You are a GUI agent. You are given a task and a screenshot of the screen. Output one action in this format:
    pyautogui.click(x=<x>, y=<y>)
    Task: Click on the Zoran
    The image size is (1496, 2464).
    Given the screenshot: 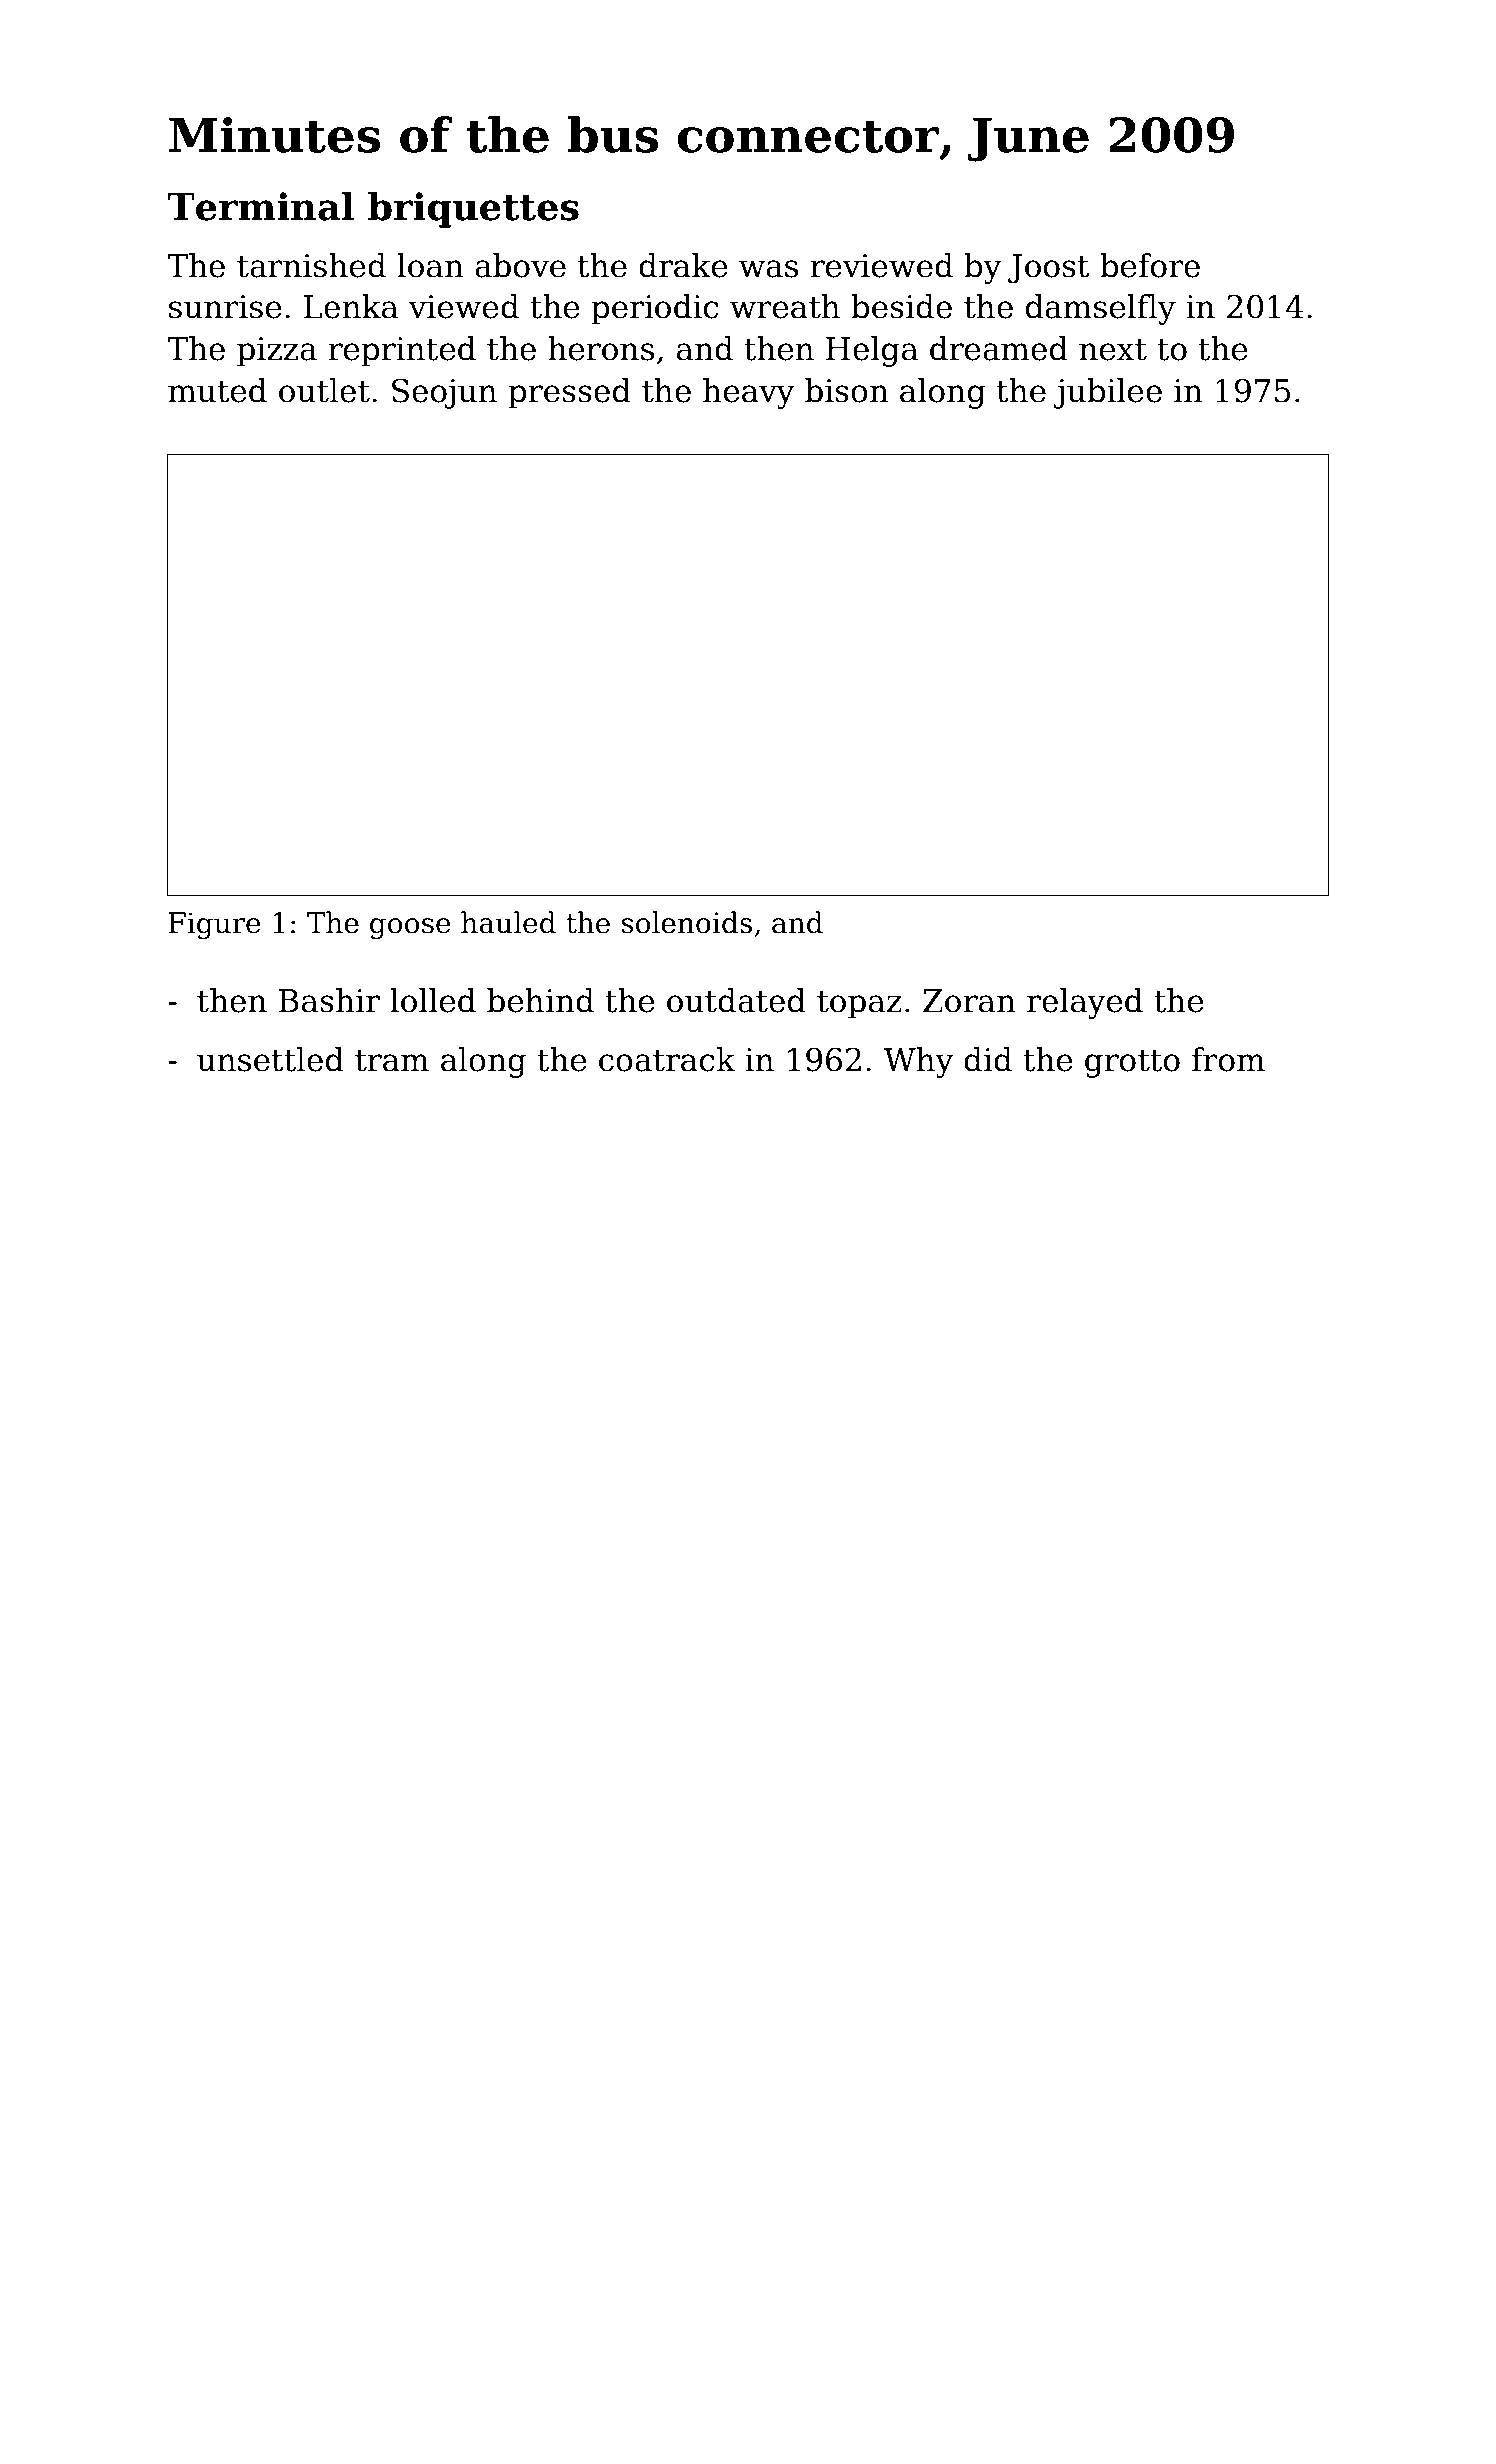 What is the action you would take?
    pyautogui.click(x=969, y=1001)
